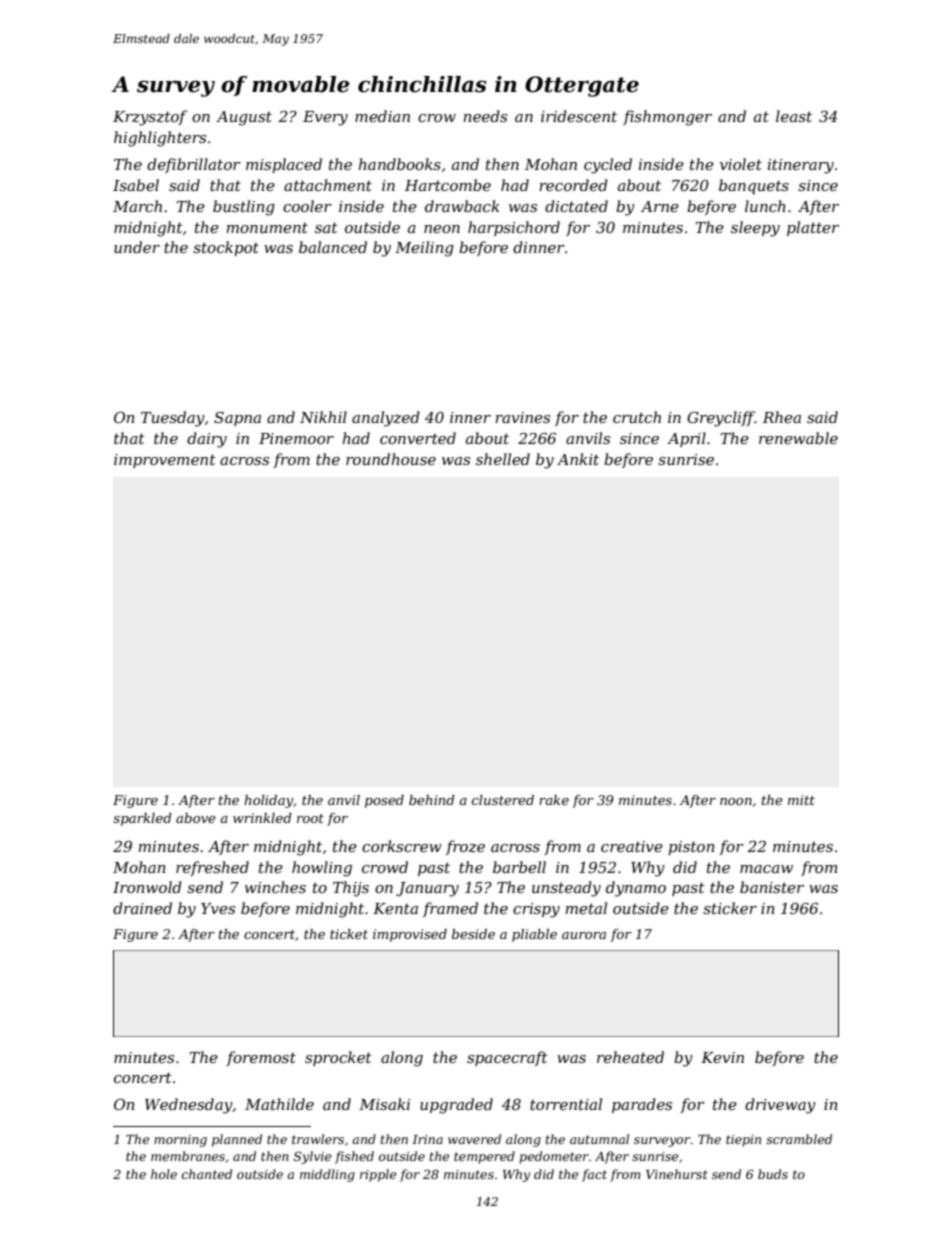  I want to click on above, so click(196, 818).
